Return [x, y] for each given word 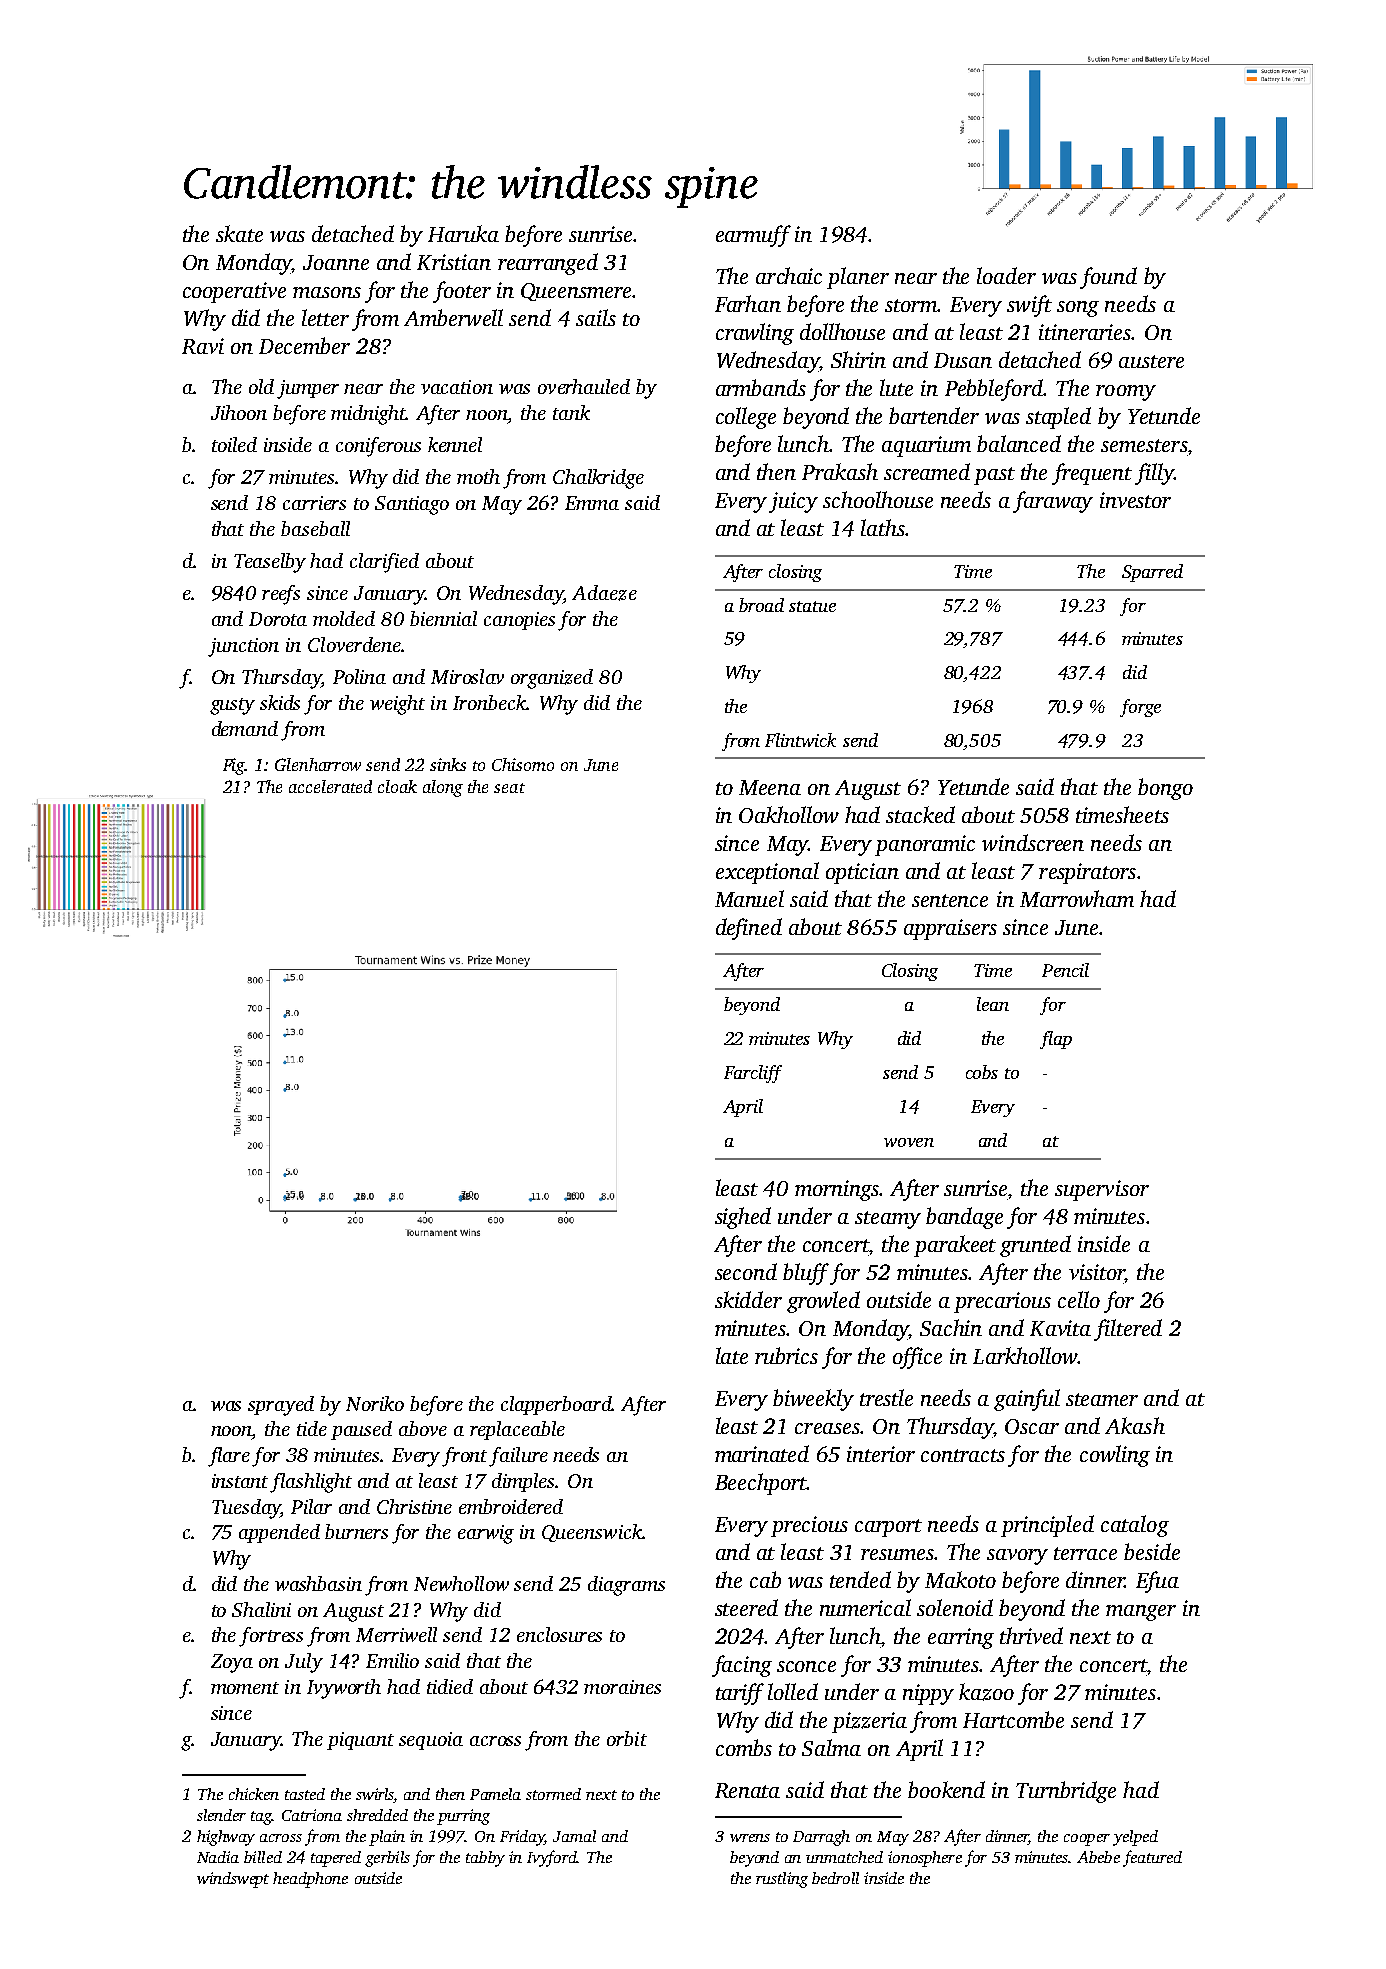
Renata [747, 1790]
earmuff [753, 236]
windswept [233, 1880]
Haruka [463, 233]
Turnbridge [1066, 1792]
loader [1006, 275]
